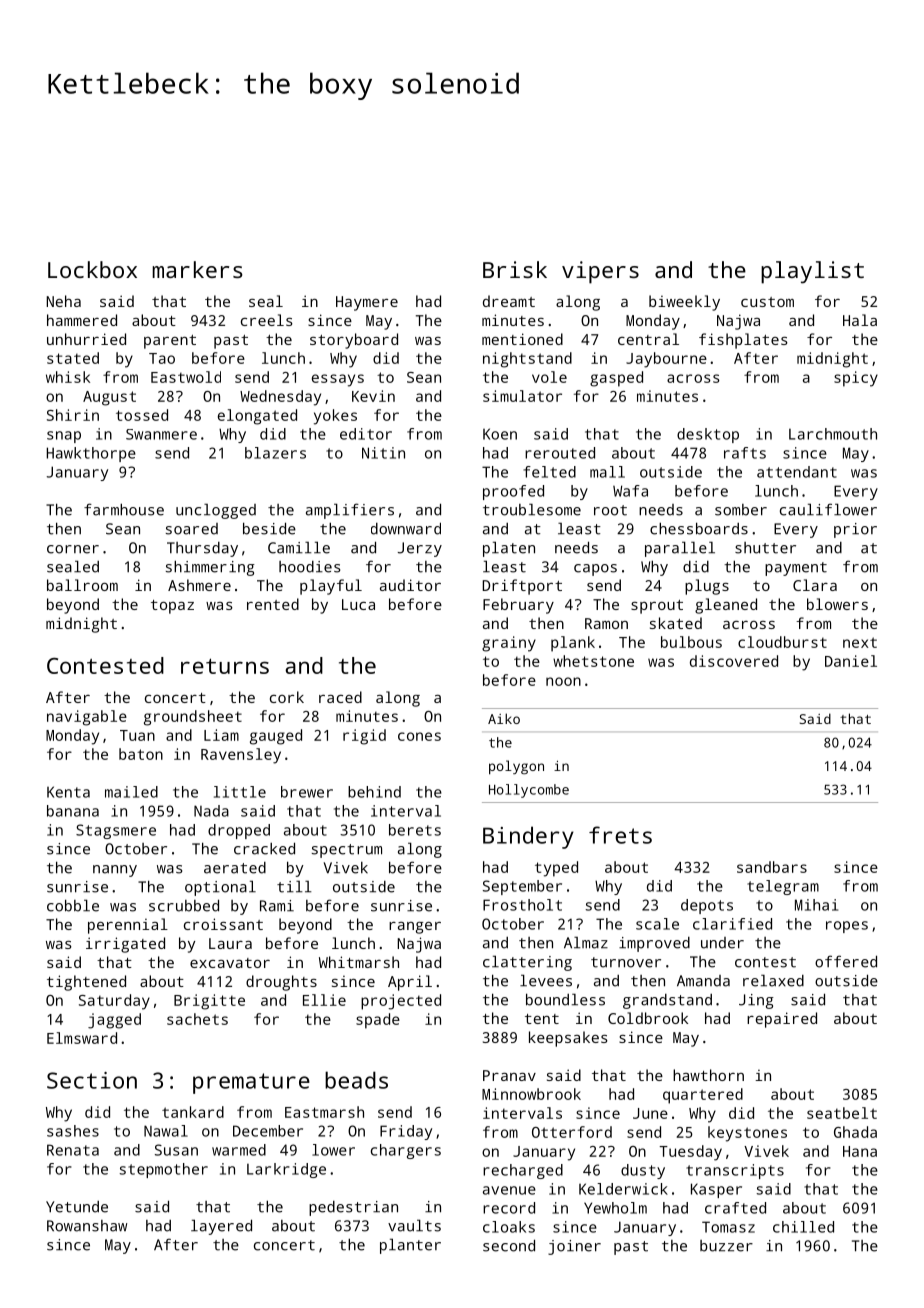 The height and width of the screenshot is (1308, 924). Describe the element at coordinates (515, 269) in the screenshot. I see `Brisk` at that location.
